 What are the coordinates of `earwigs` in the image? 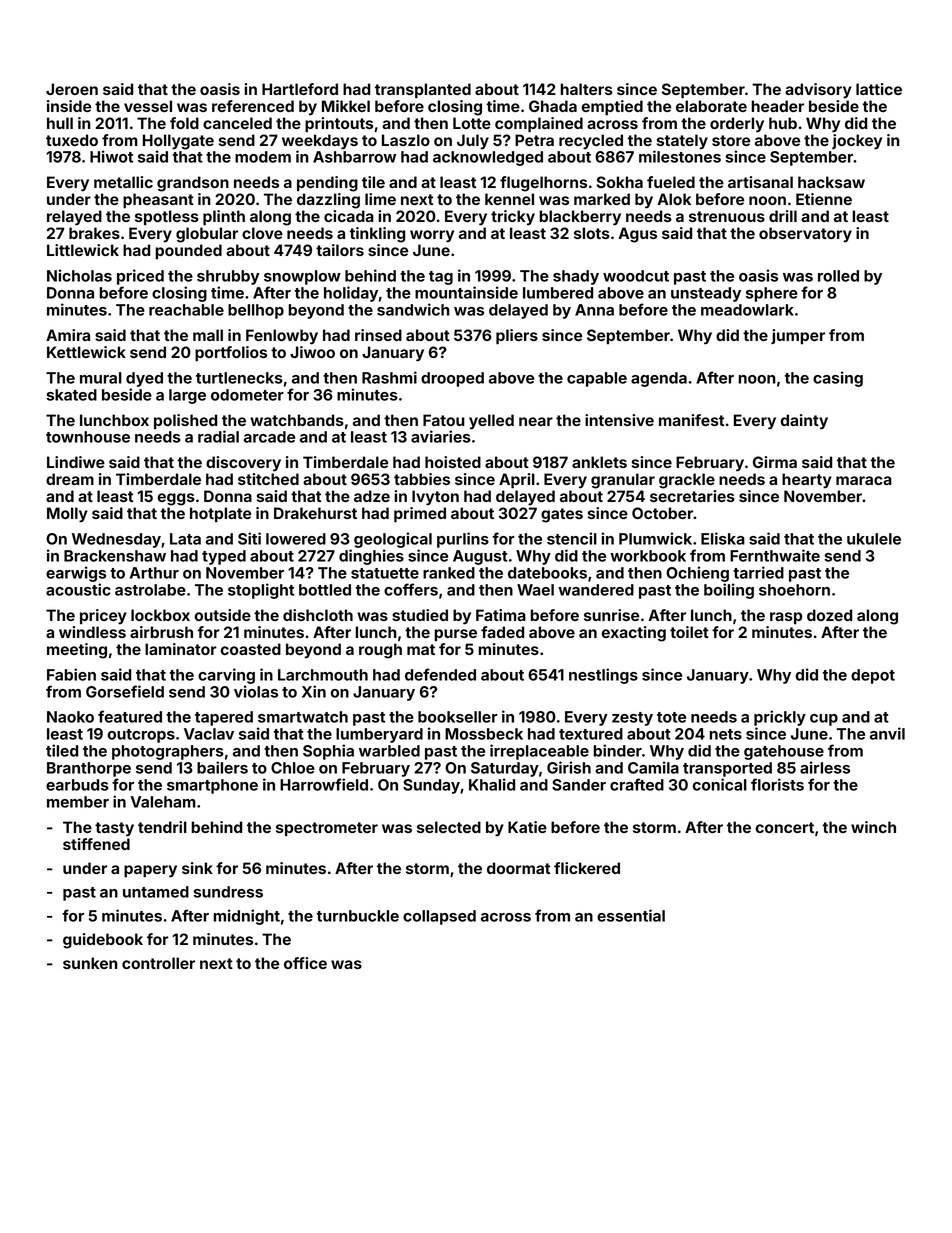 It's located at (76, 574).
